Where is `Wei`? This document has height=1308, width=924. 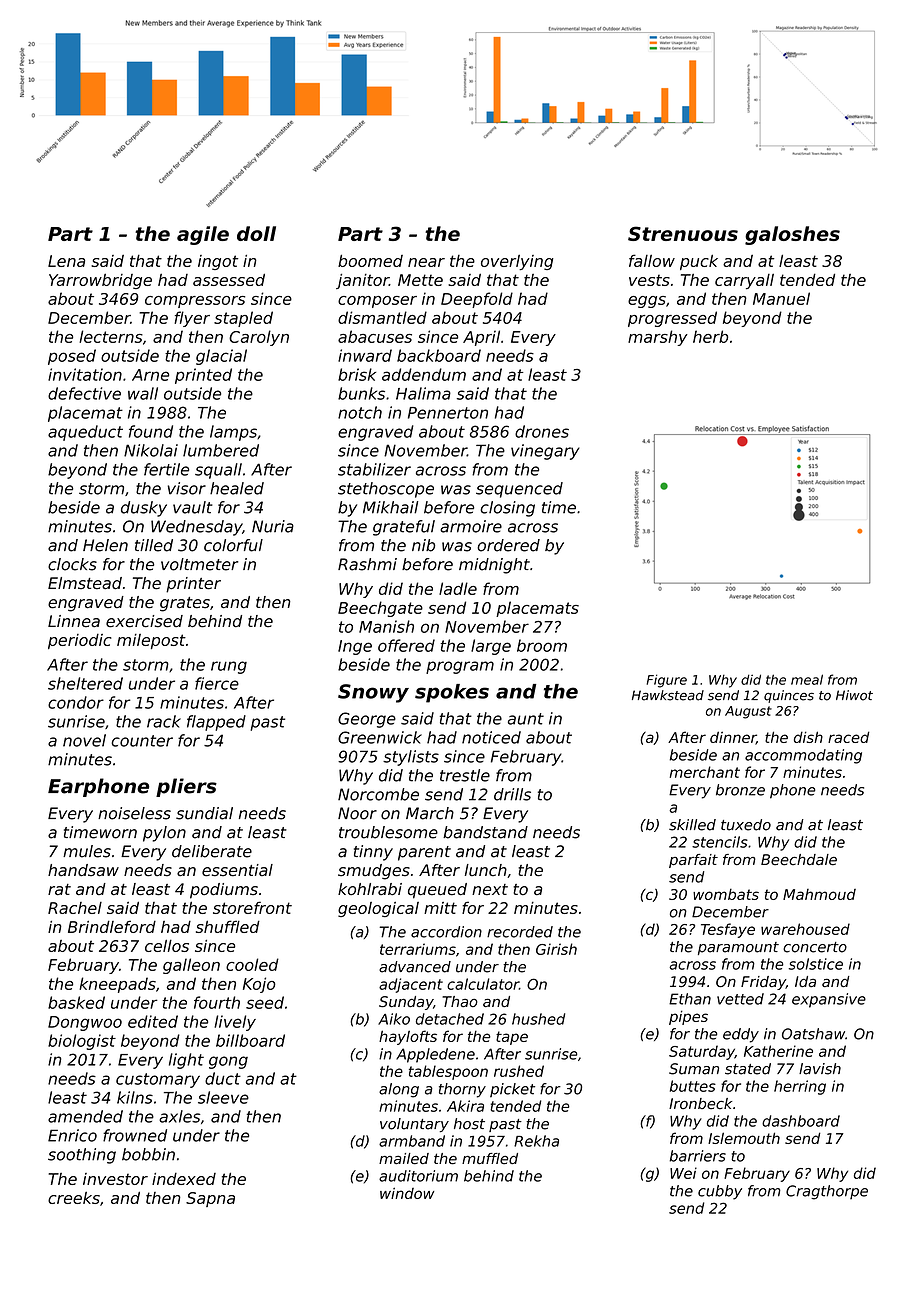 Wei is located at coordinates (683, 1173).
